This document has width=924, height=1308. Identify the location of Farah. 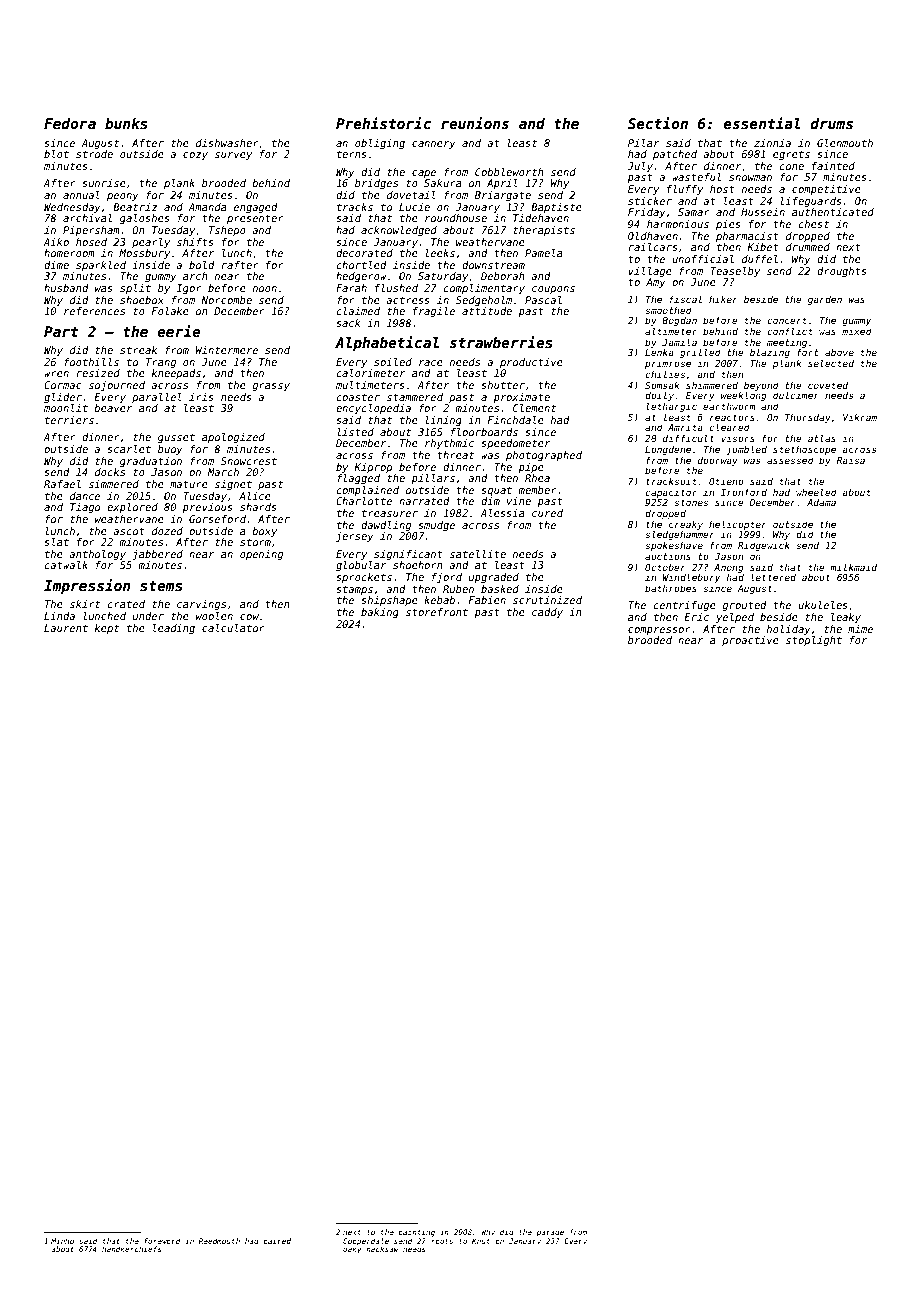
(351, 288).
